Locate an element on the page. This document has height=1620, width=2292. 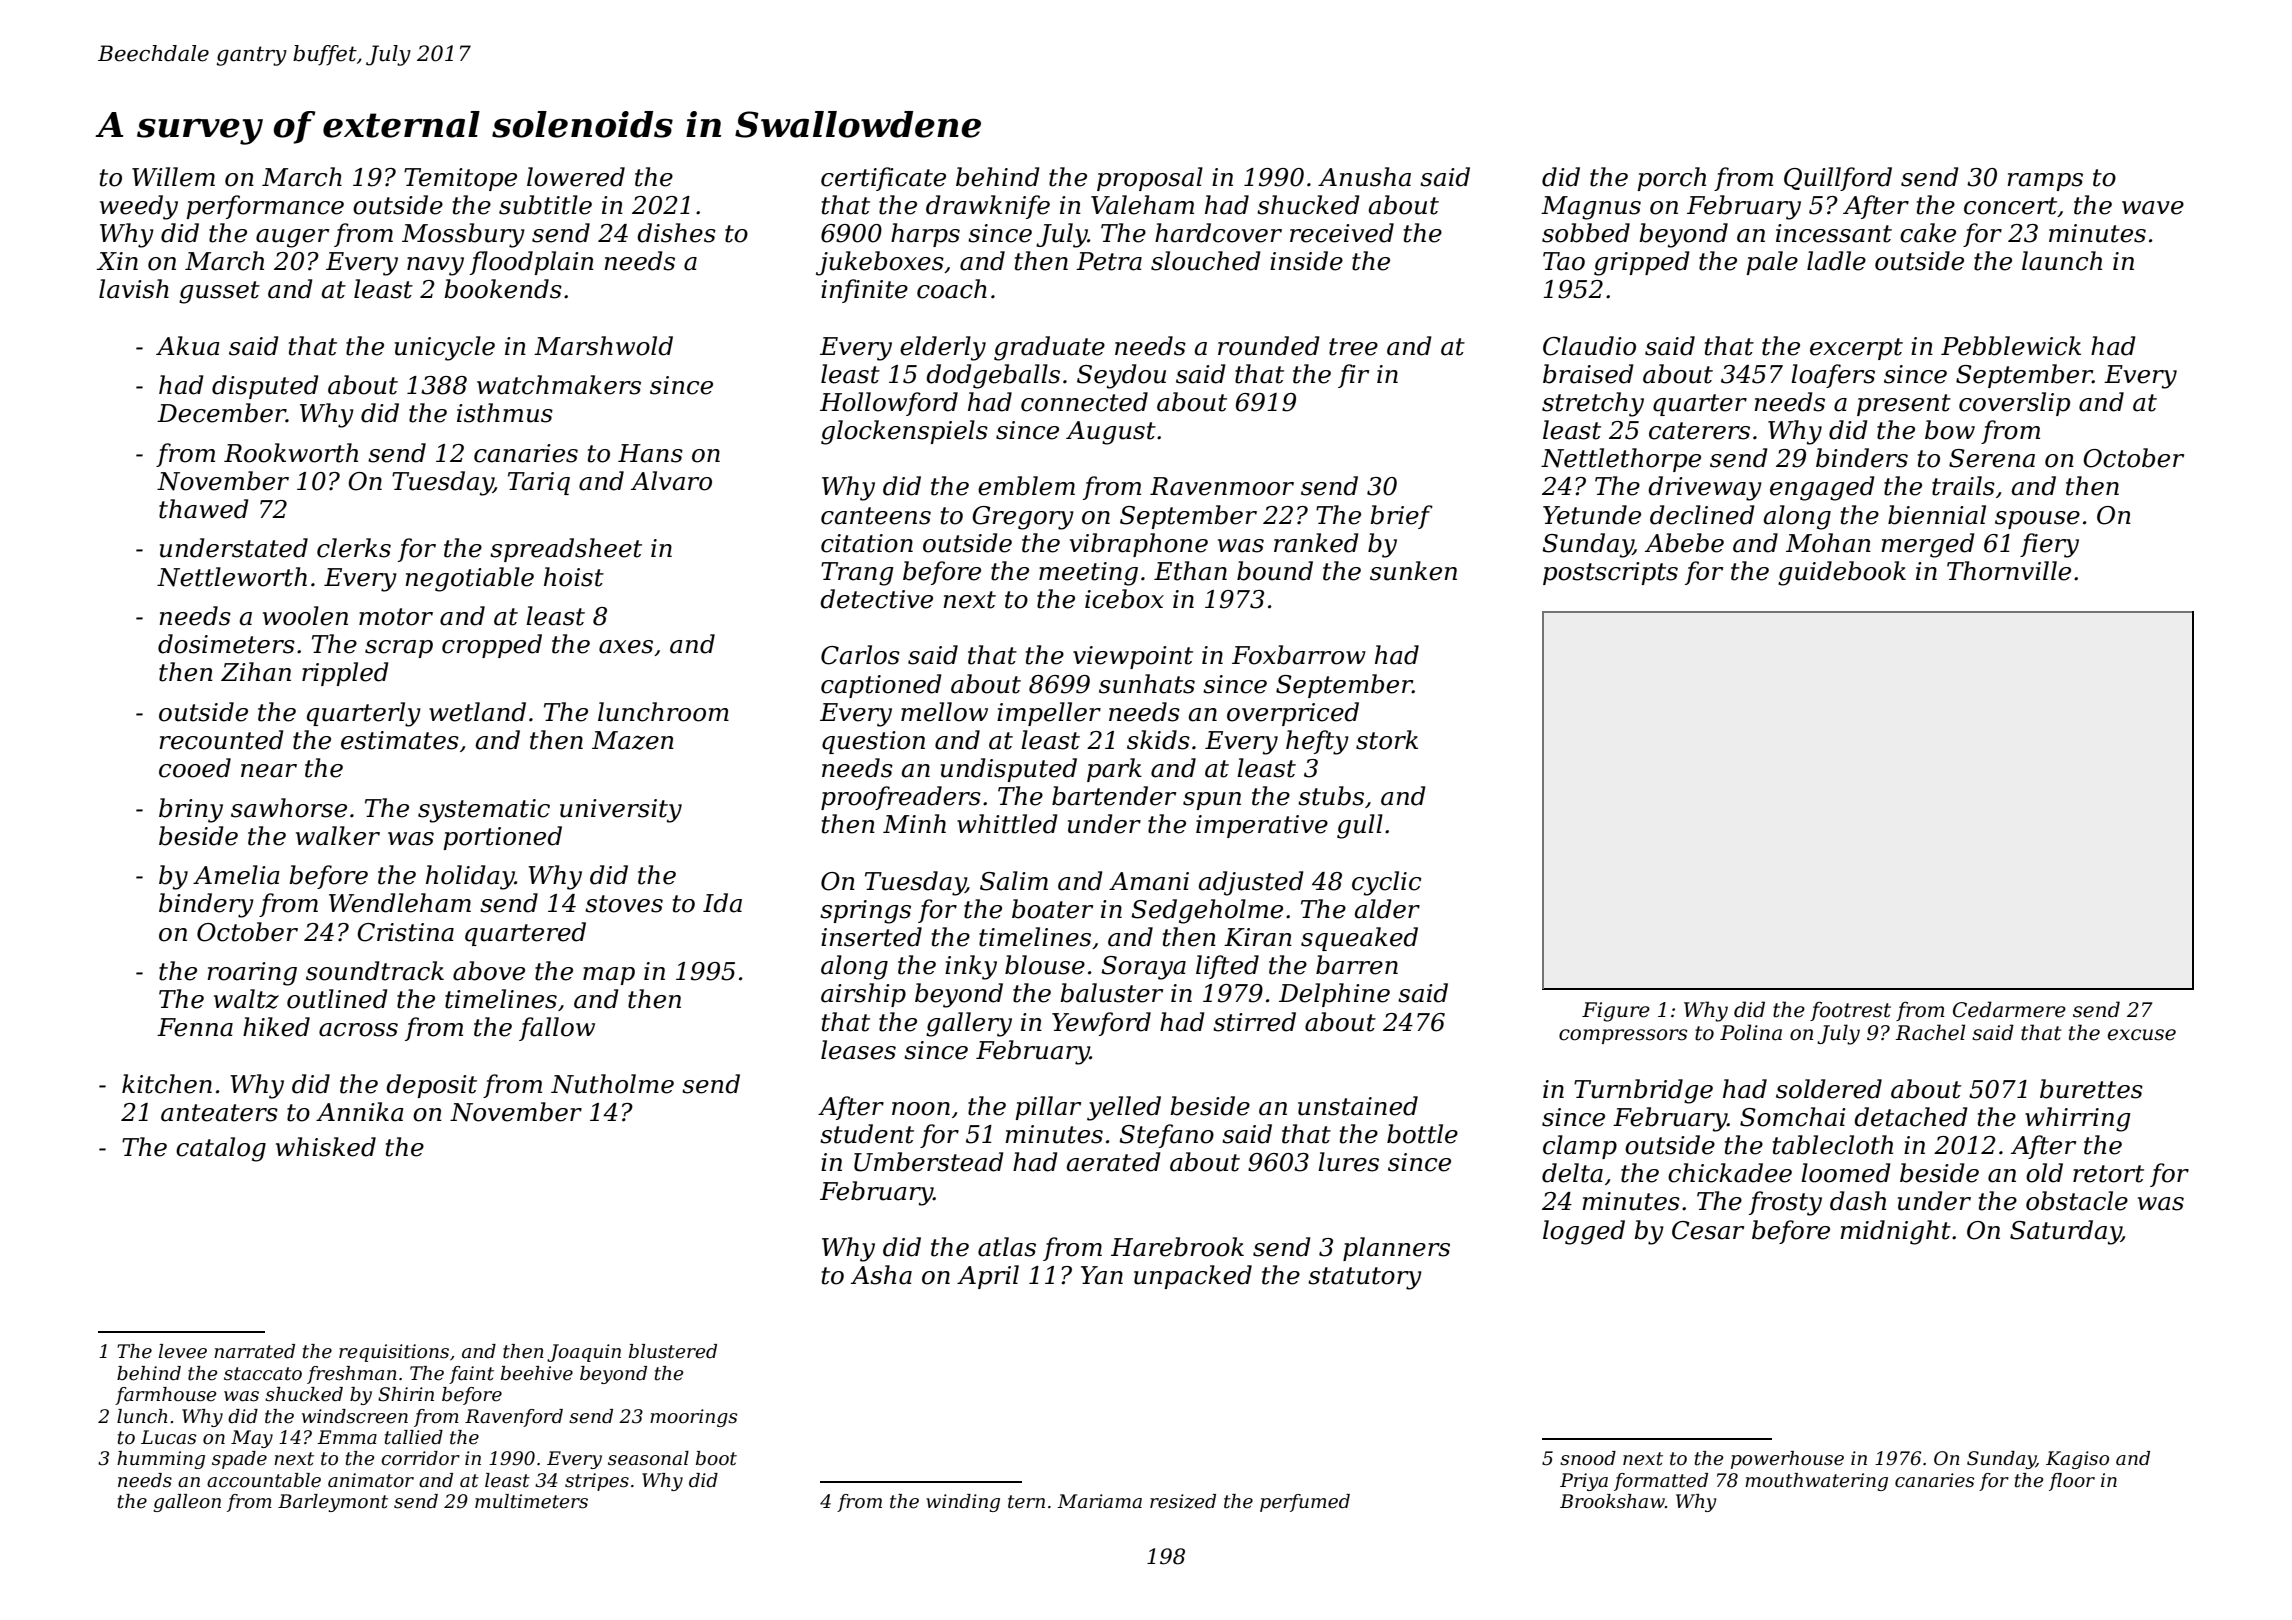
Cedarmere is located at coordinates (2009, 1009).
